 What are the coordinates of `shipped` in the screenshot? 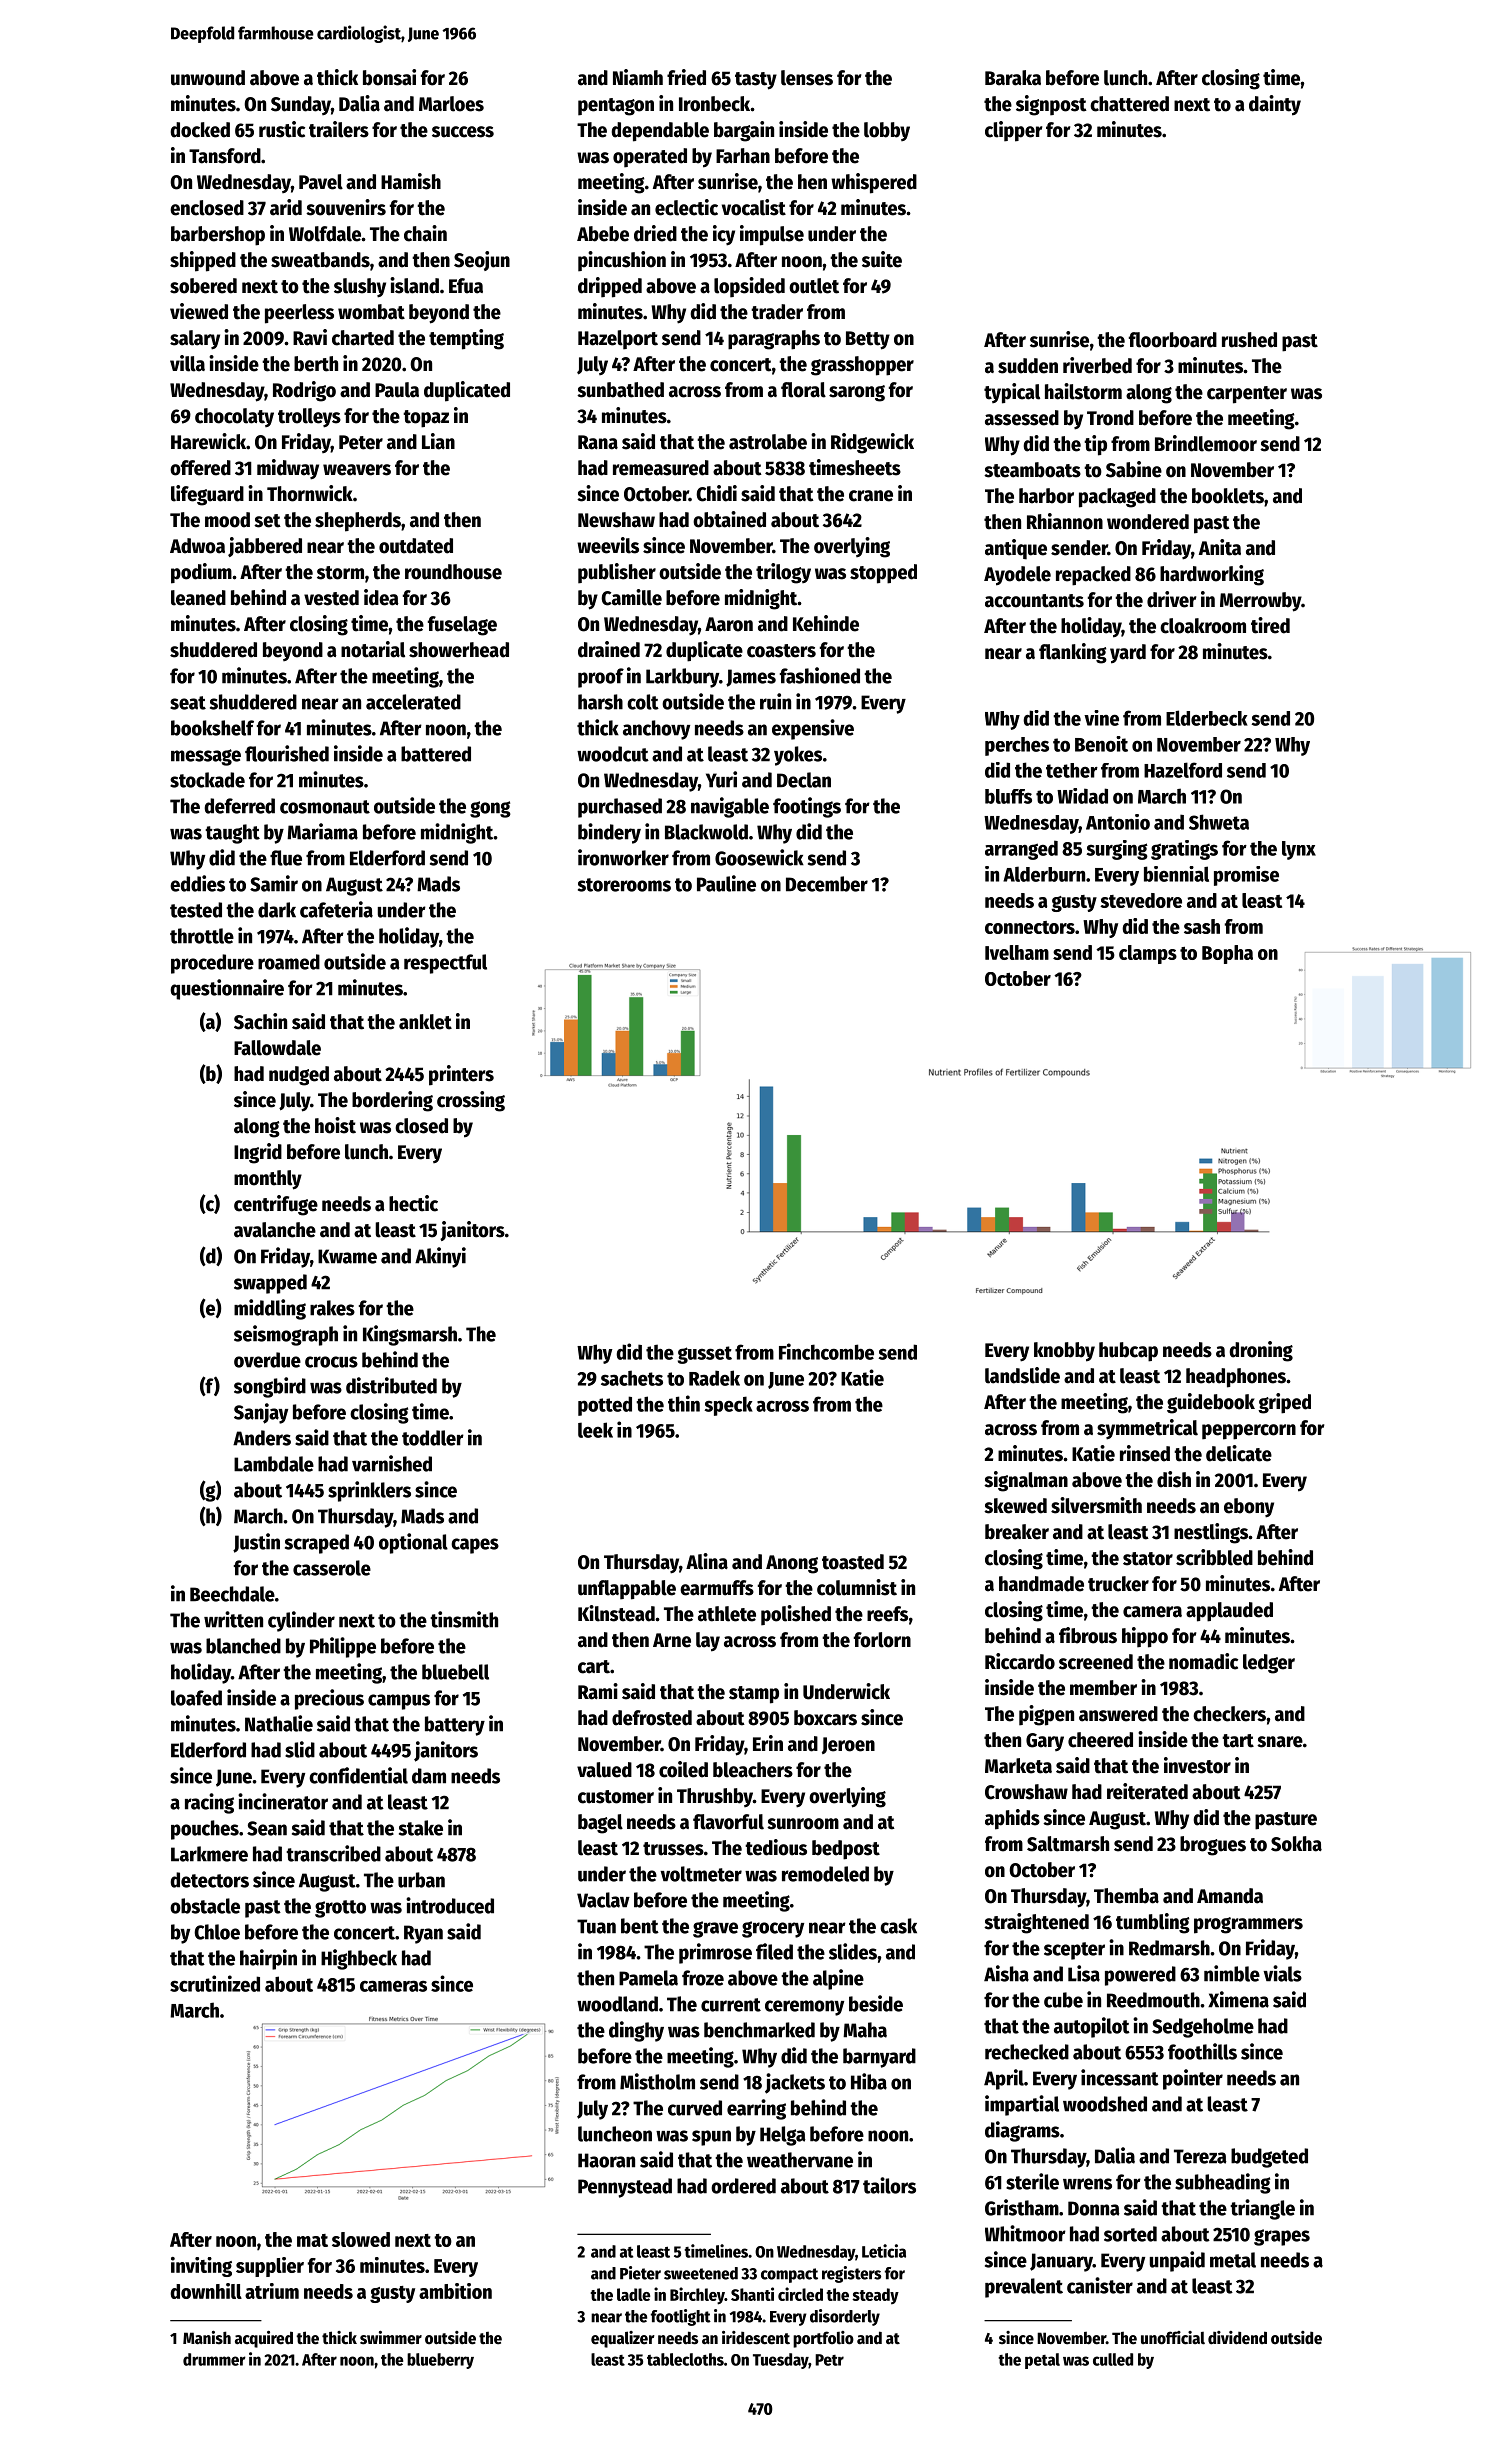 It's located at (203, 261).
